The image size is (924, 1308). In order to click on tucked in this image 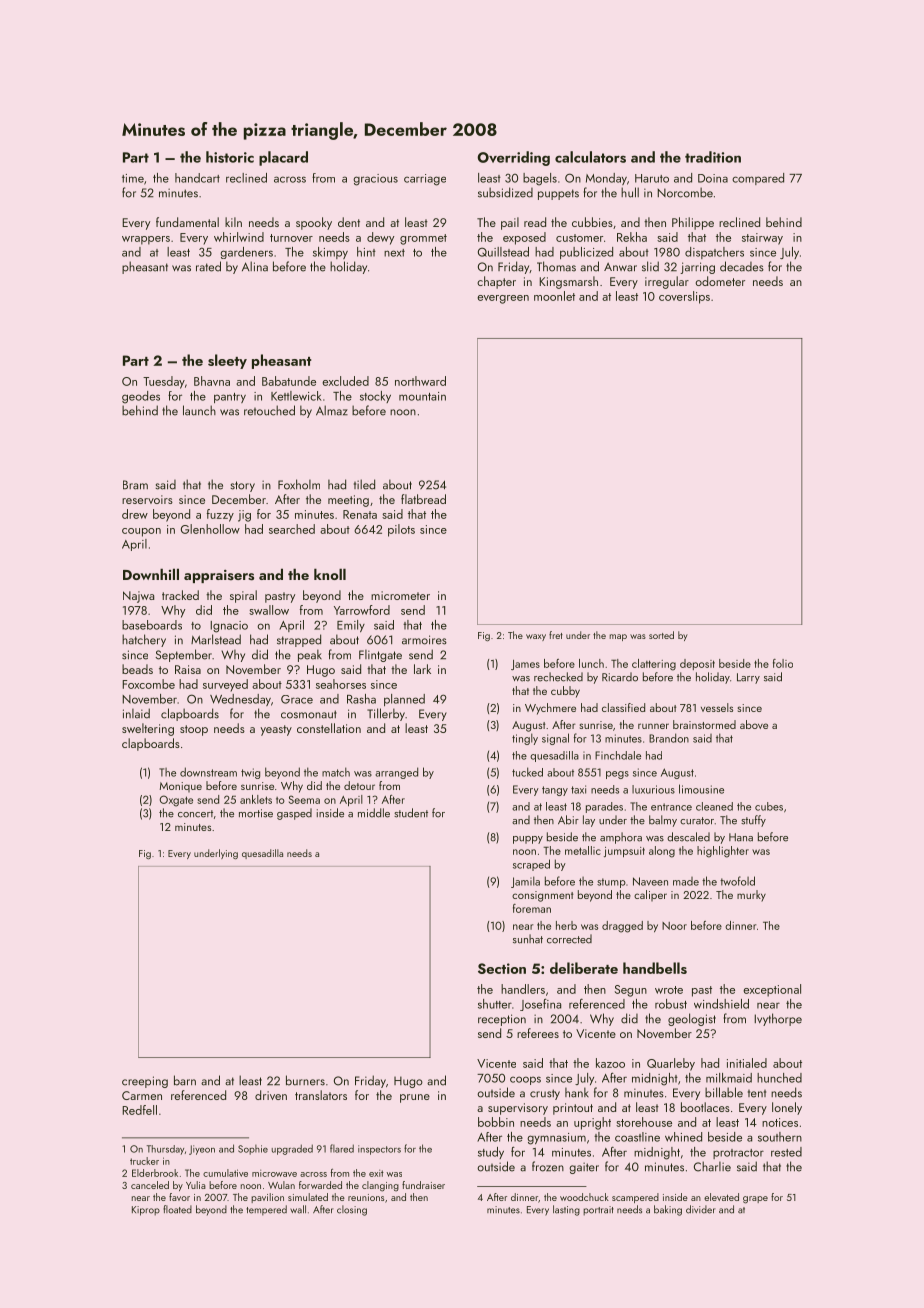, I will do `click(527, 772)`.
